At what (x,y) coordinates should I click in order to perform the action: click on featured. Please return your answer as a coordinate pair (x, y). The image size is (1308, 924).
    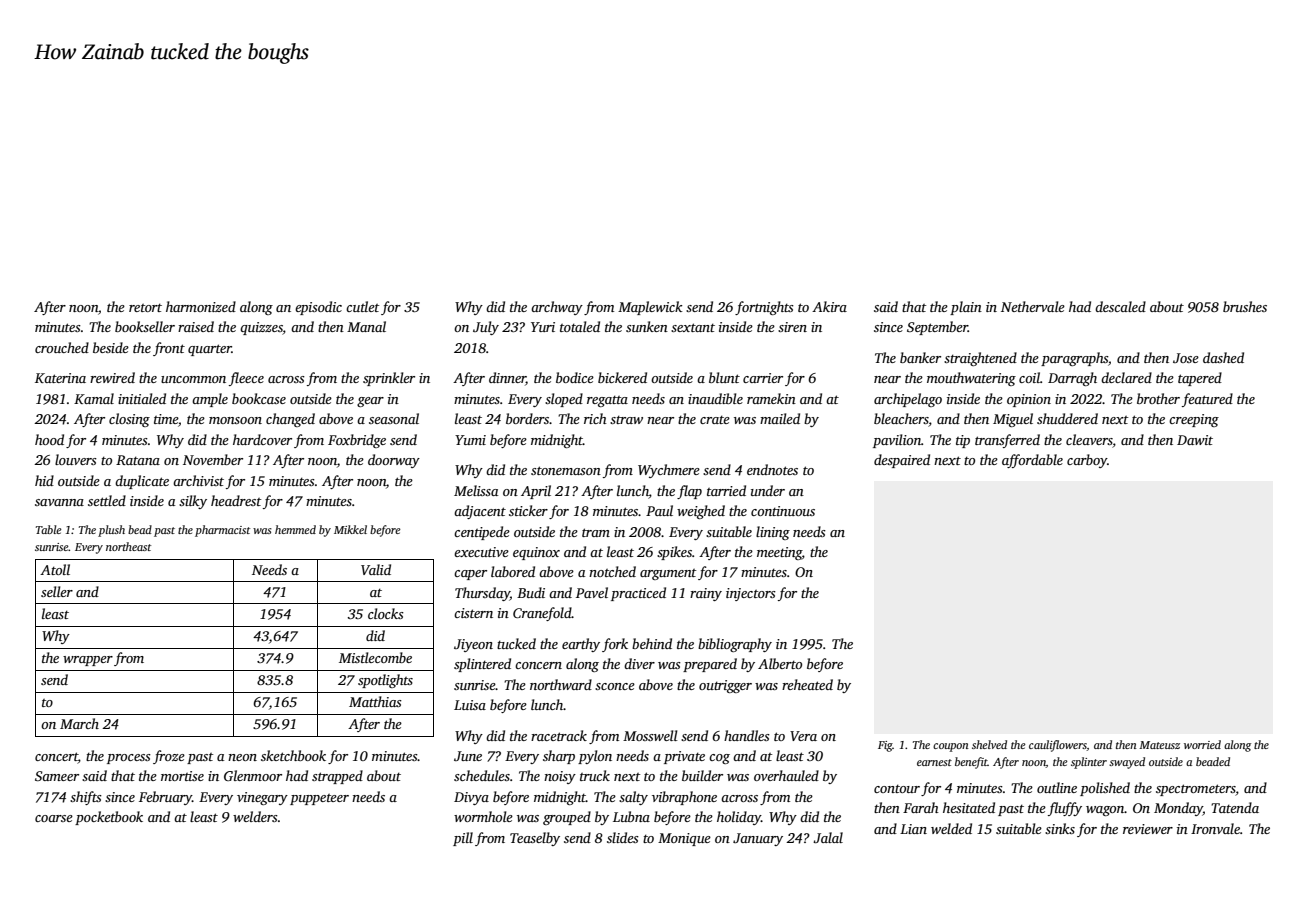
    Looking at the image, I should click on (1207, 400).
